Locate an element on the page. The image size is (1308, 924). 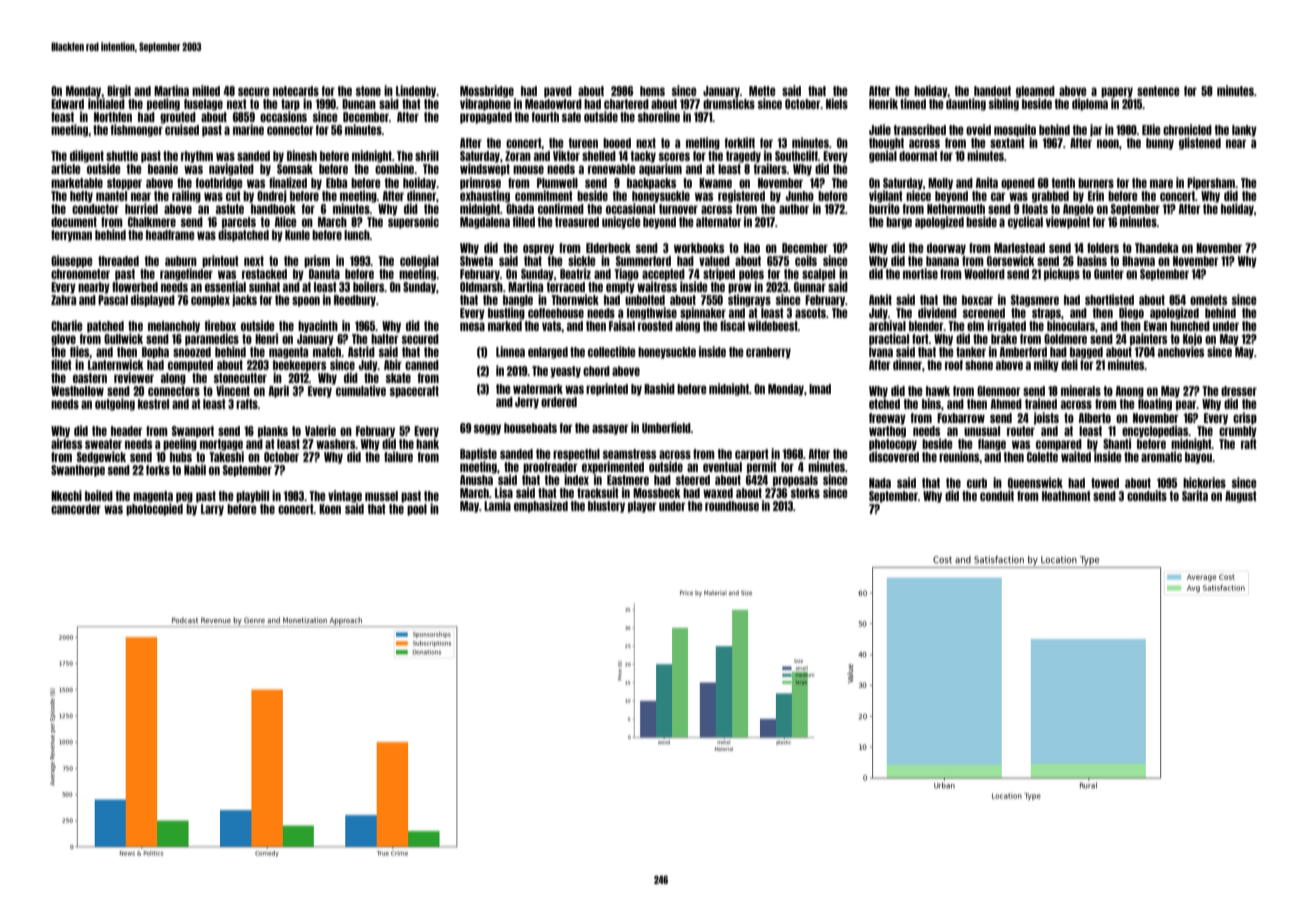
handout is located at coordinates (992, 91).
